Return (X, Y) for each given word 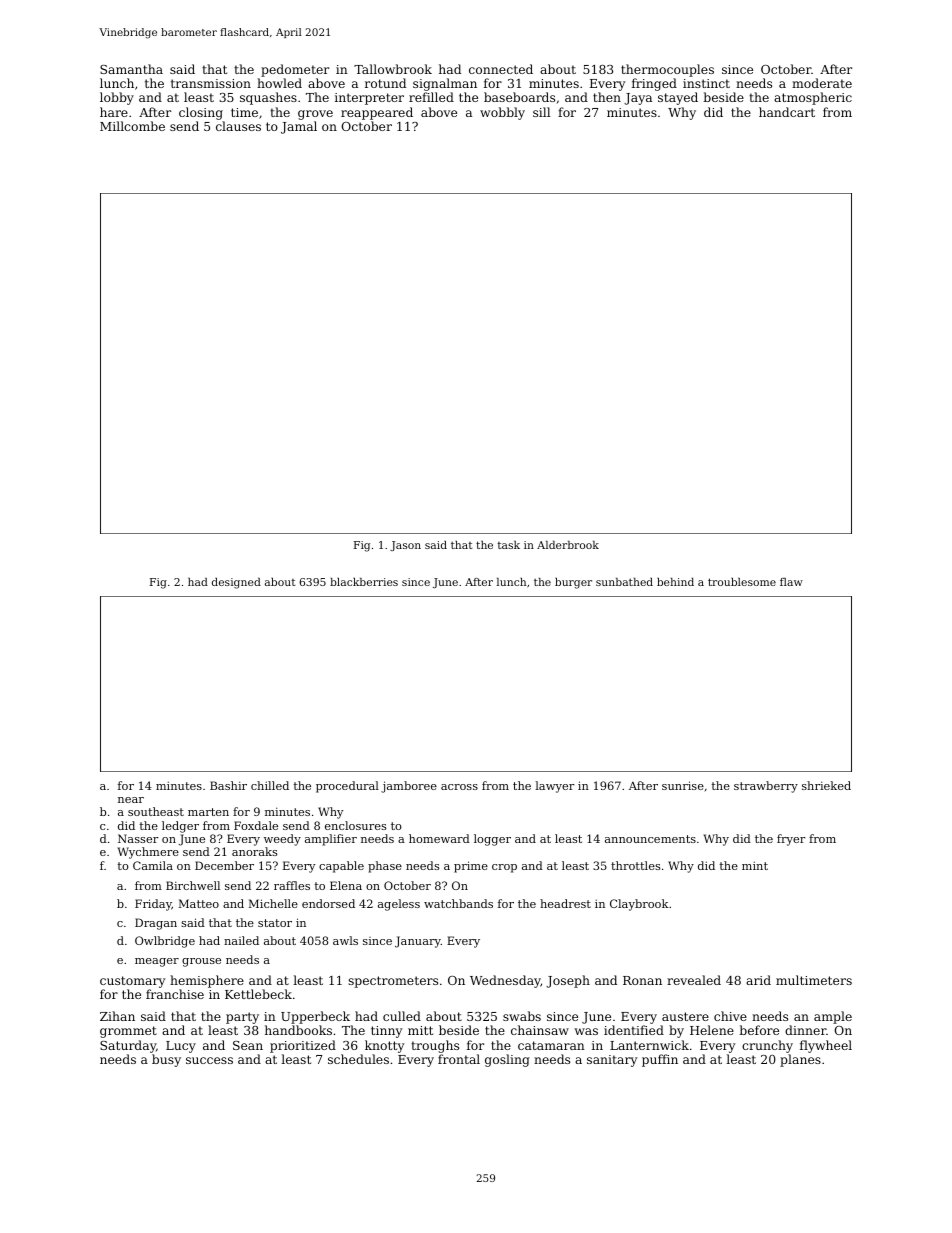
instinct (706, 83)
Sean (248, 1045)
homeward (439, 838)
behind (675, 582)
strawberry (766, 787)
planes (800, 1060)
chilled (270, 785)
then (607, 97)
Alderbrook (568, 545)
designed (236, 583)
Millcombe (132, 126)
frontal (459, 1059)
